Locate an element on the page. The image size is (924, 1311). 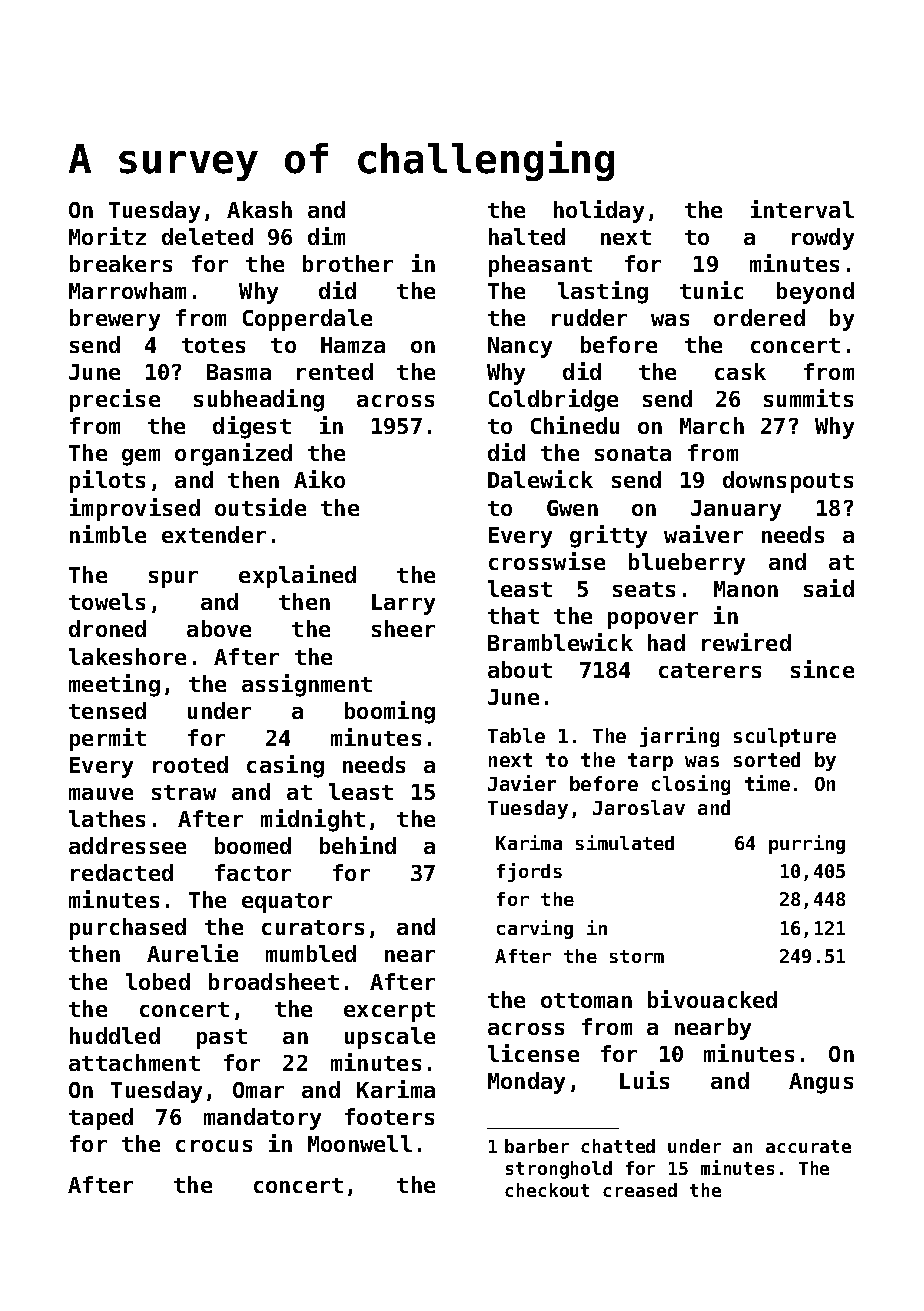
checkout is located at coordinates (547, 1190).
